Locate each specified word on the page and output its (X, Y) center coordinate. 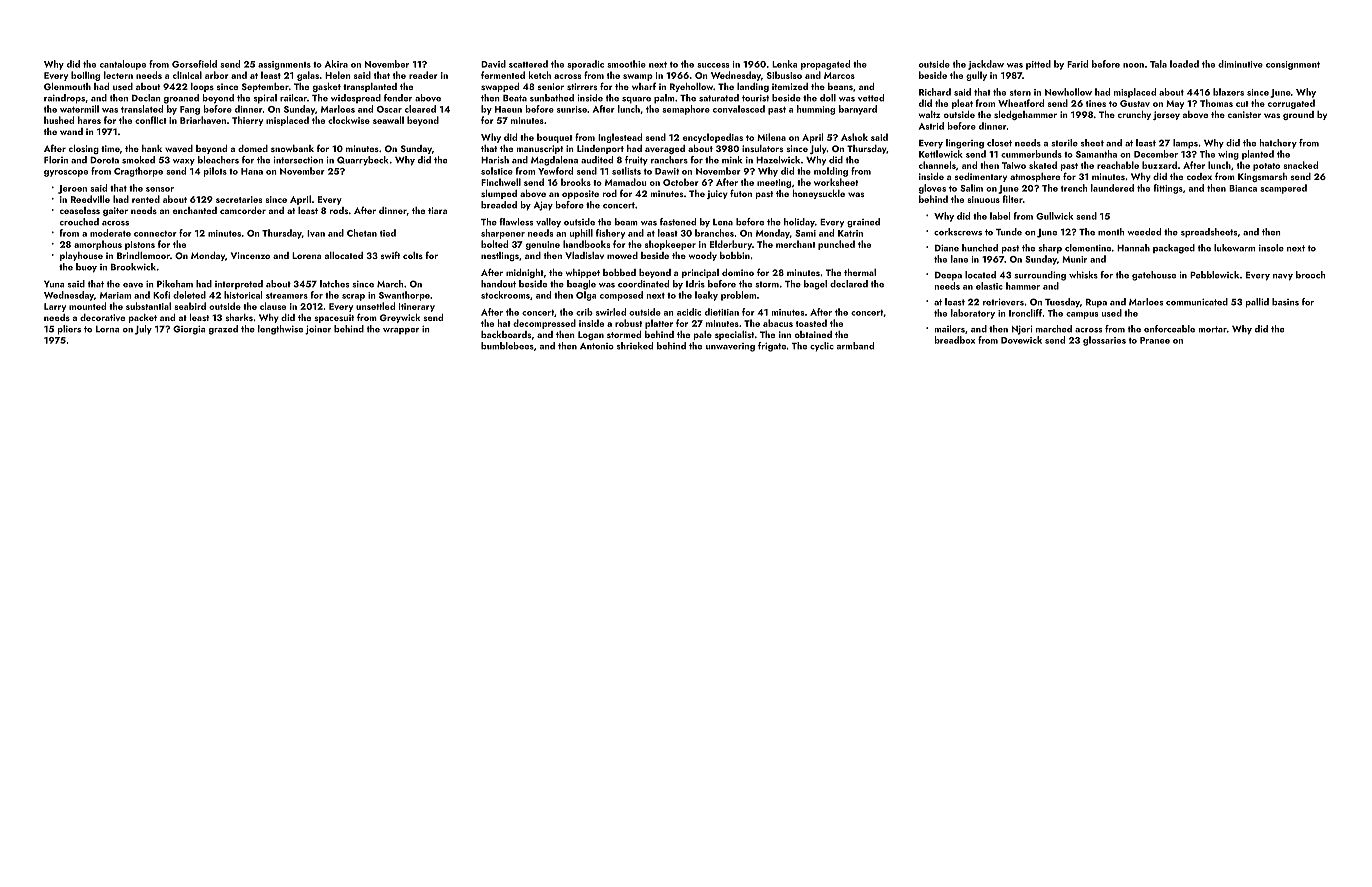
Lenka (784, 64)
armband (855, 346)
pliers (69, 330)
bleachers (218, 160)
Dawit (667, 171)
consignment (1293, 65)
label (1000, 216)
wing (1228, 155)
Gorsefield (194, 64)
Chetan (362, 233)
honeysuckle (819, 194)
